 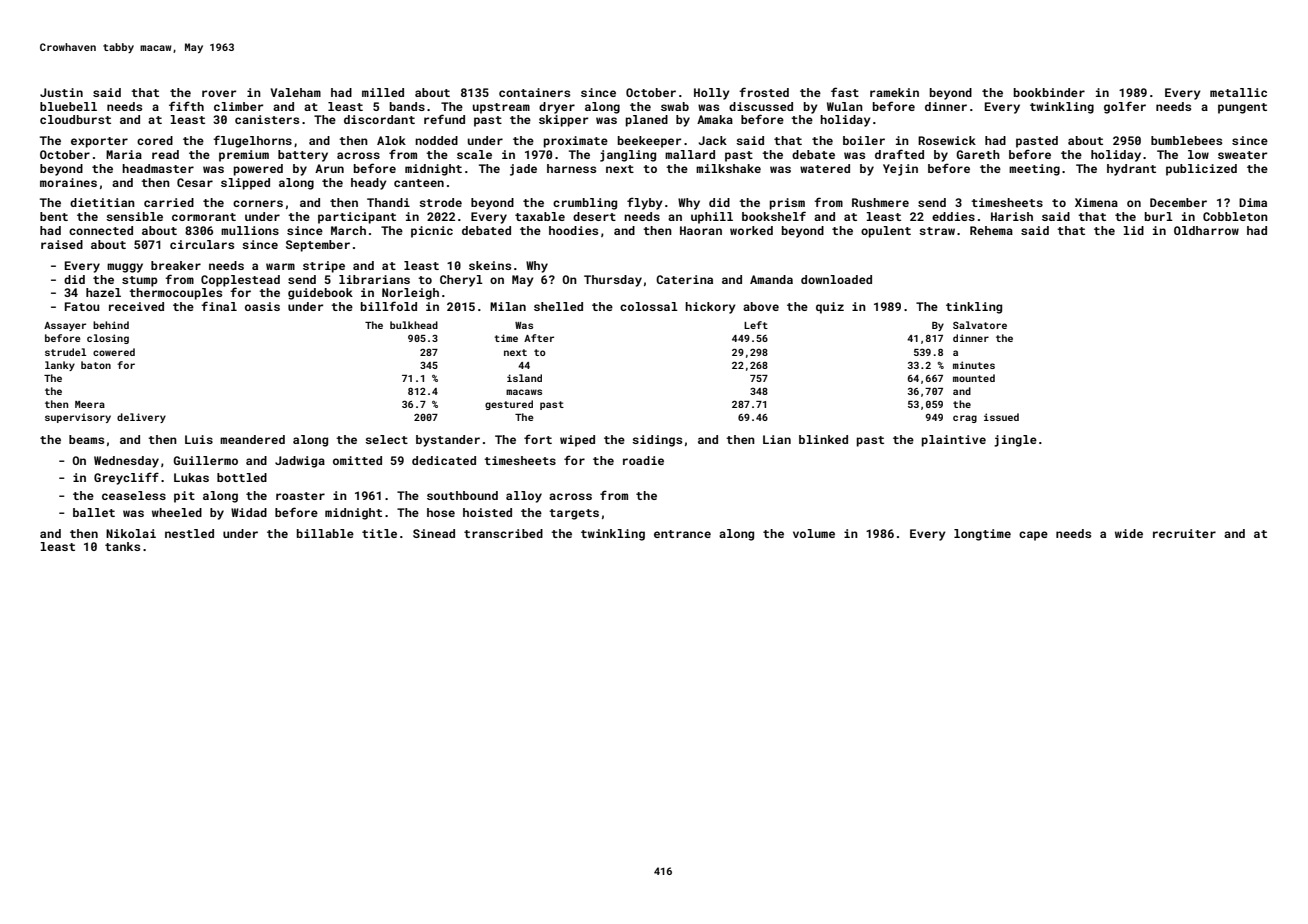 I want to click on minutes, so click(x=974, y=365).
